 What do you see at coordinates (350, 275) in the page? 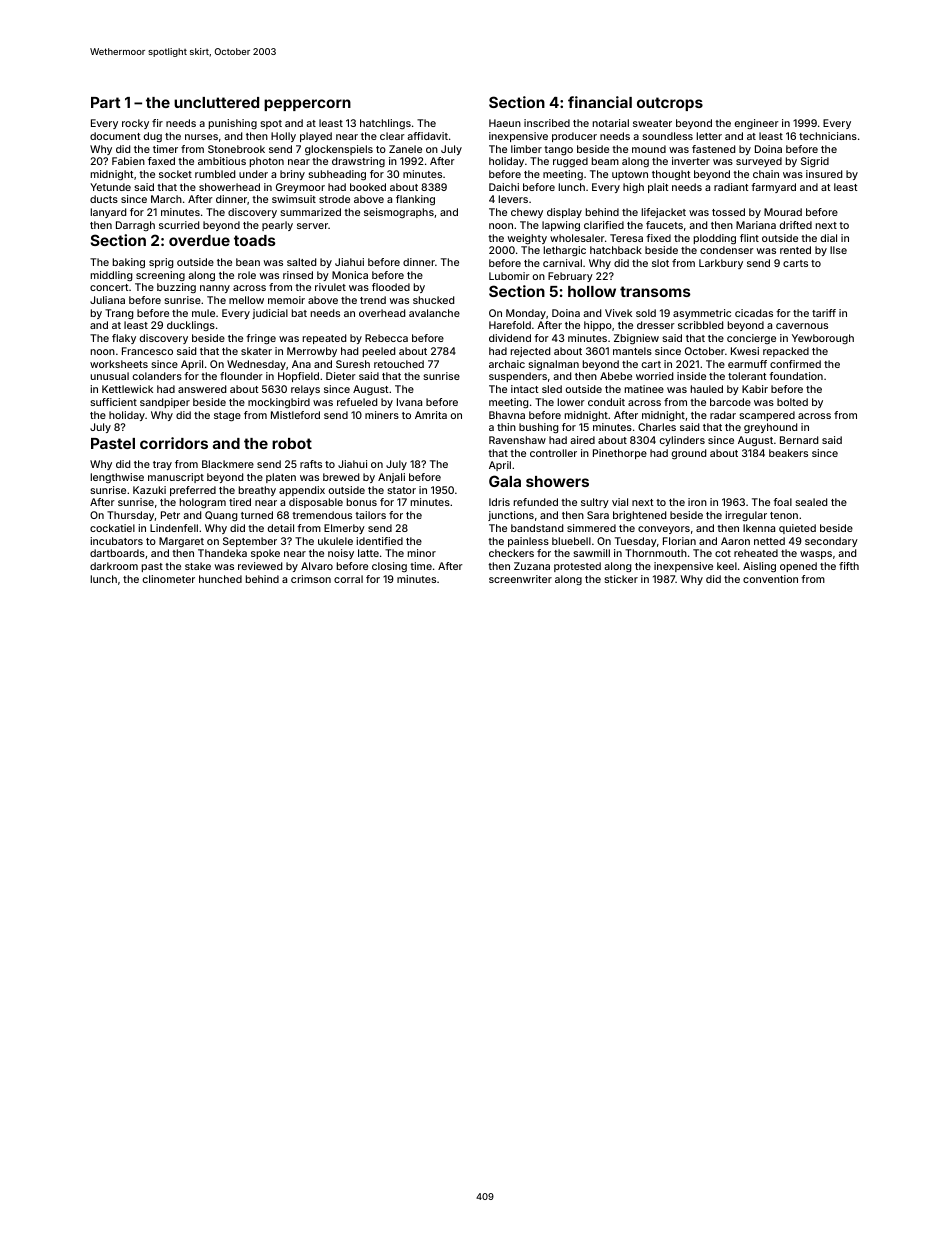
I see `Monica` at bounding box center [350, 275].
